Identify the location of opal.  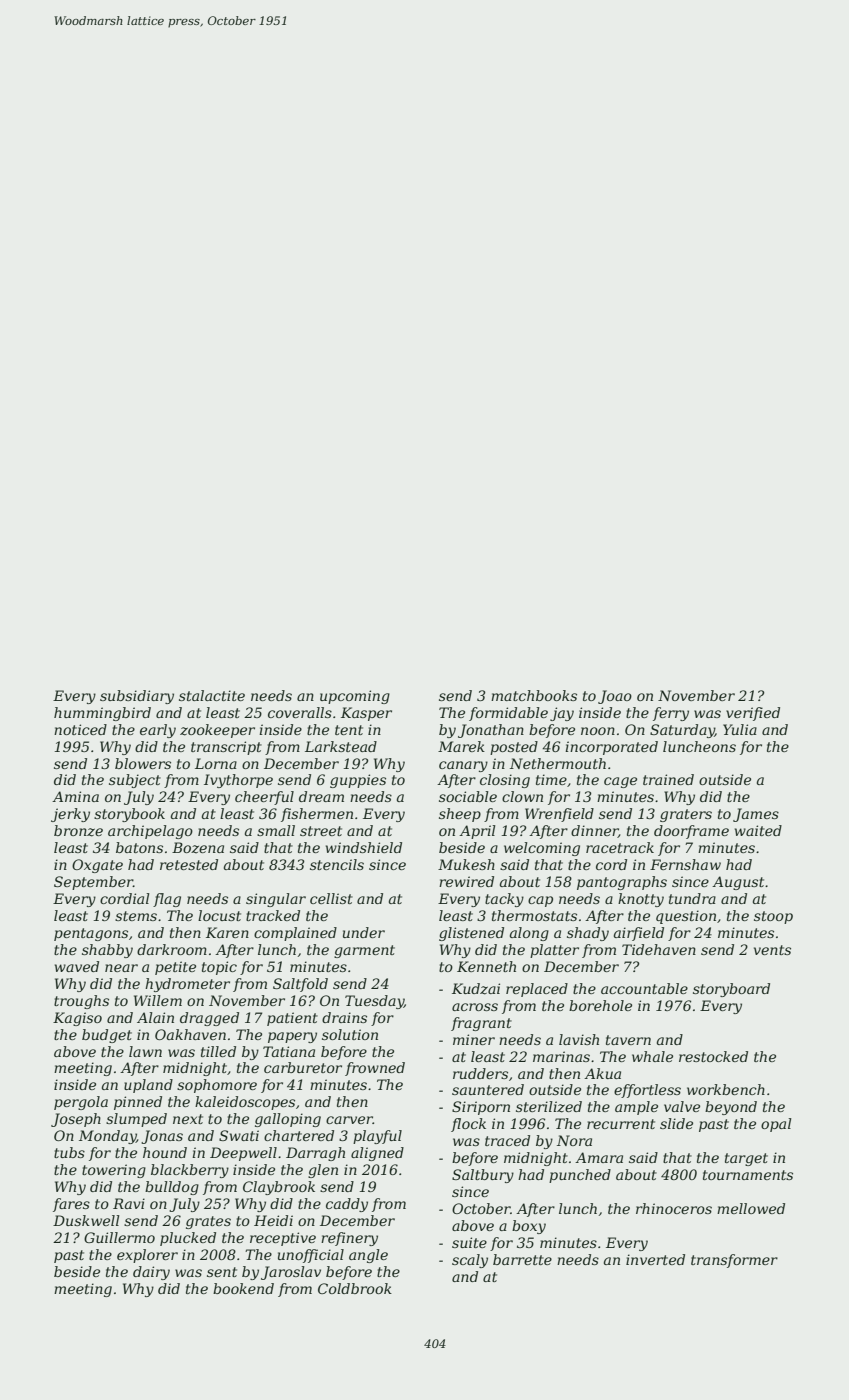
(776, 1125).
